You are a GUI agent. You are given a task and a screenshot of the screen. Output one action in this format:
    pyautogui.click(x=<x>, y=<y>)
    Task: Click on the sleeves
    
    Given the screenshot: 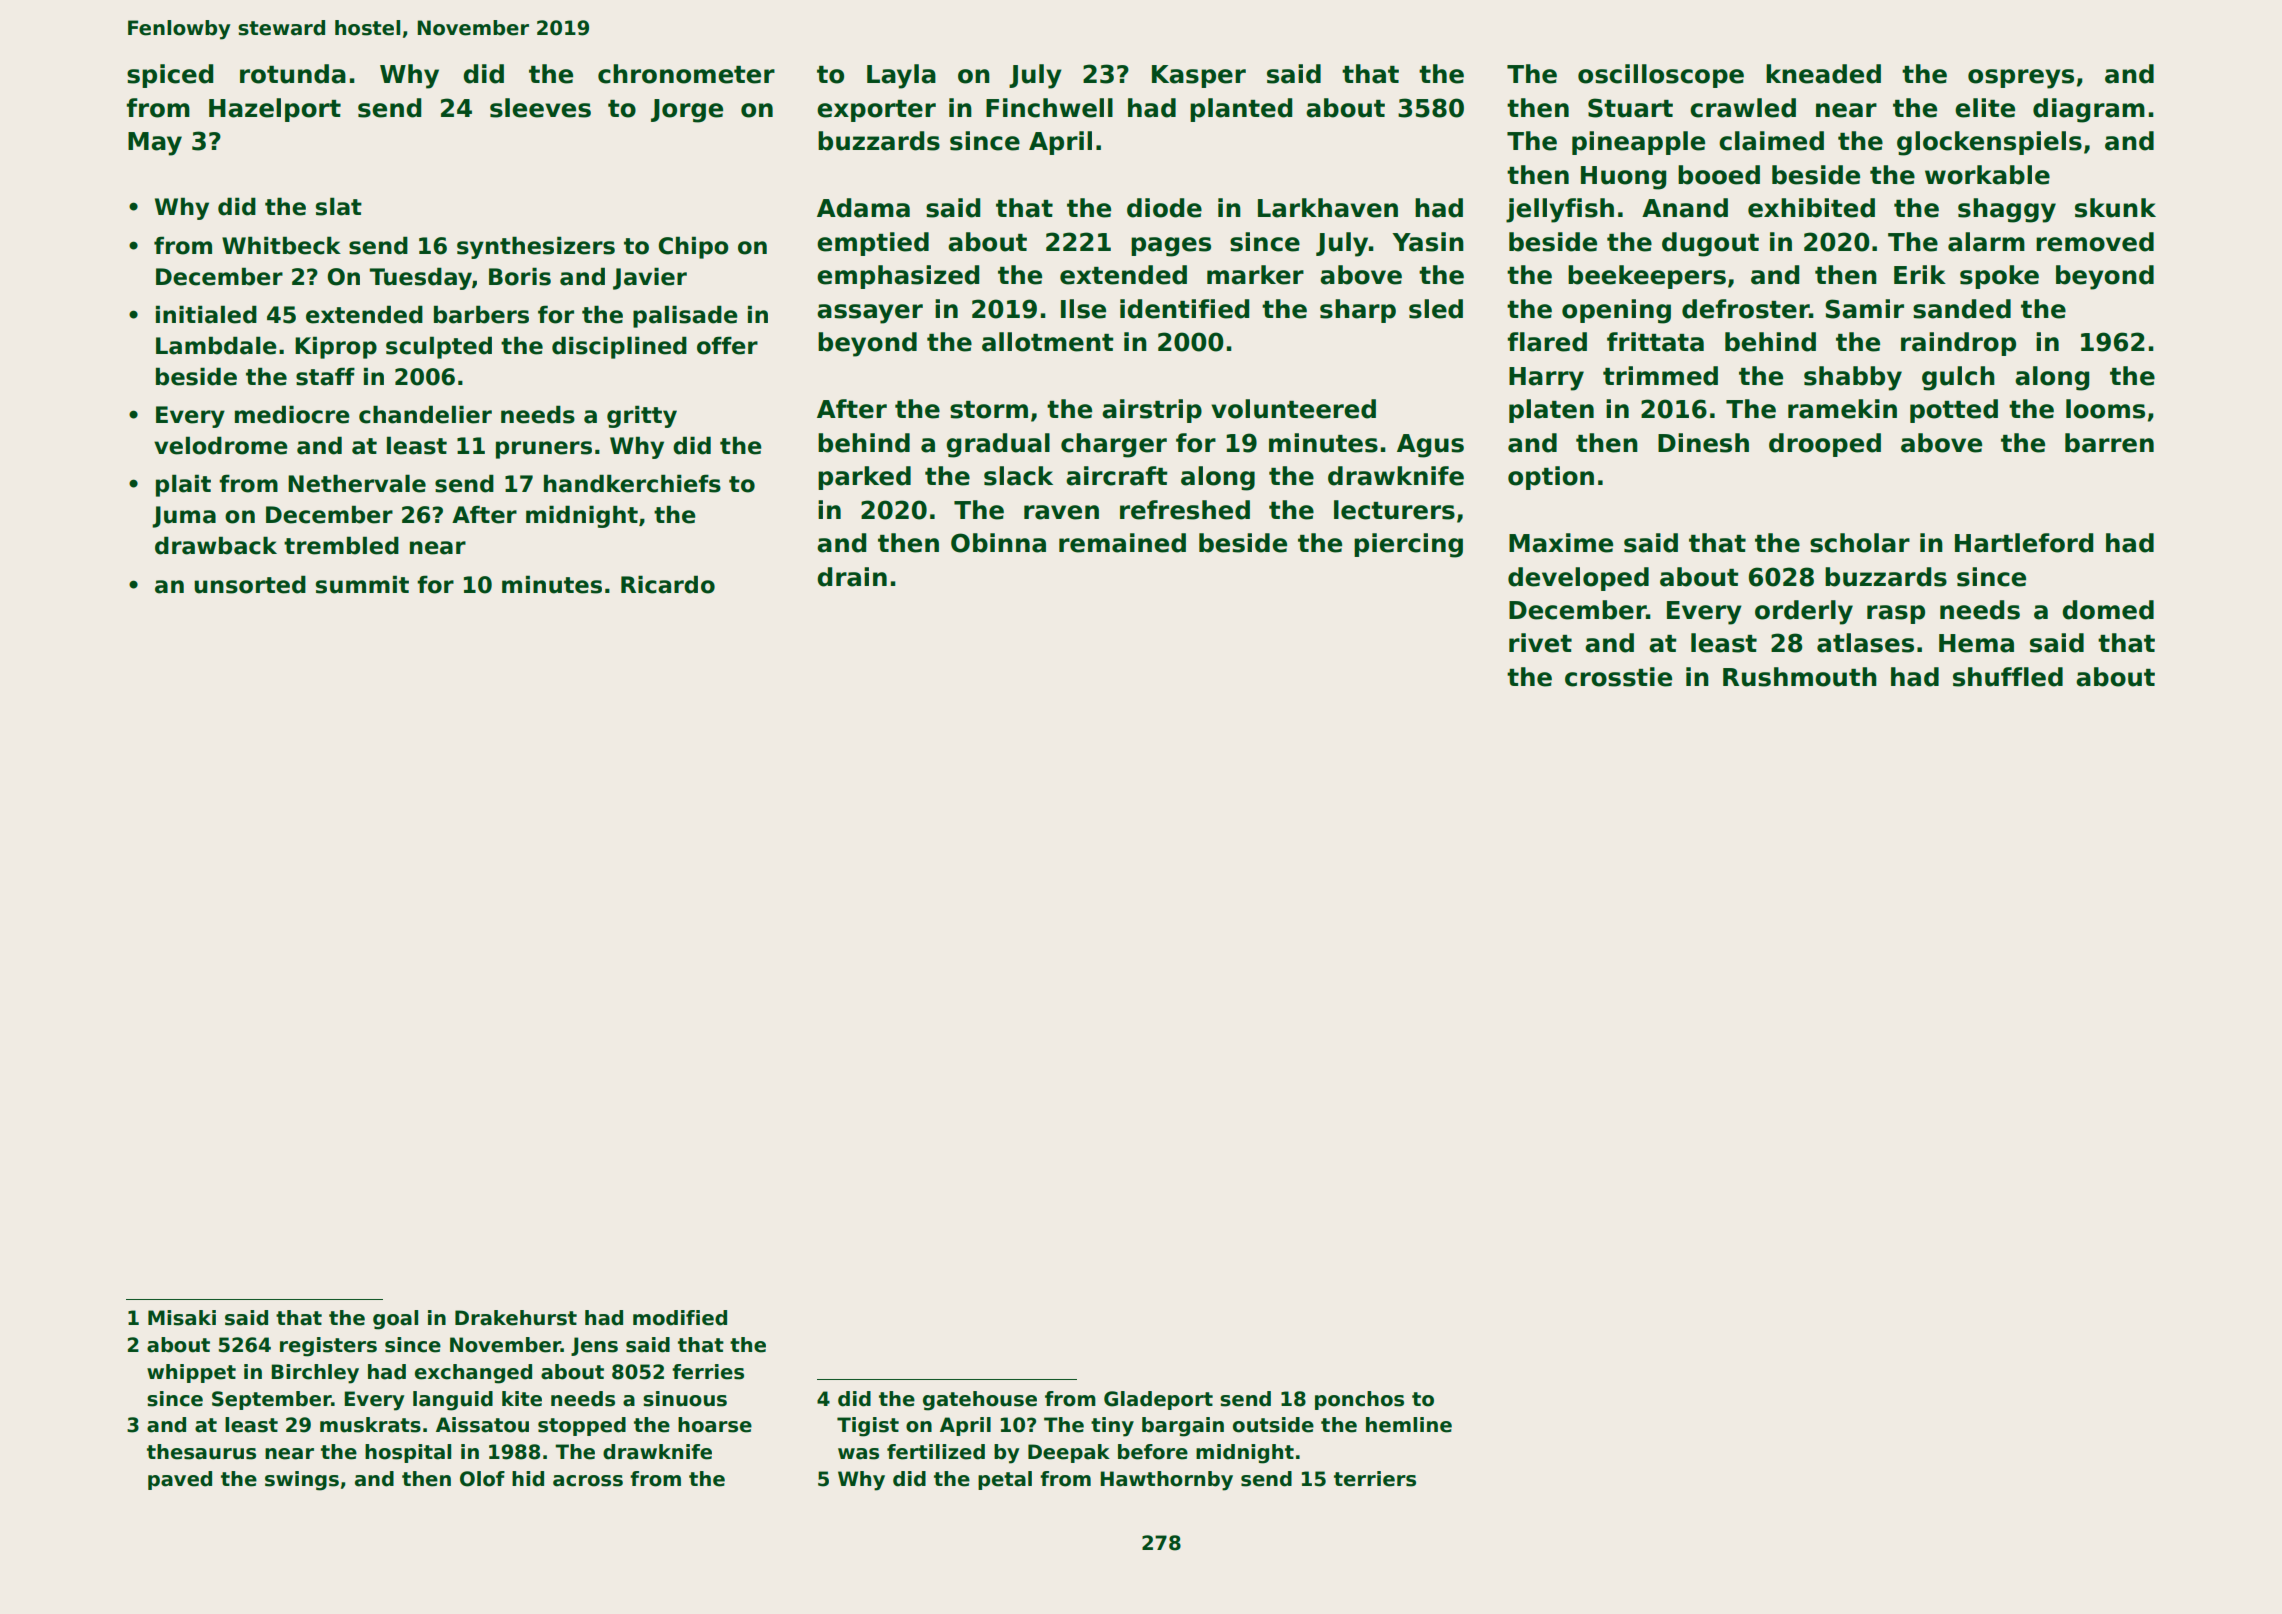 What is the action you would take?
    pyautogui.click(x=540, y=108)
